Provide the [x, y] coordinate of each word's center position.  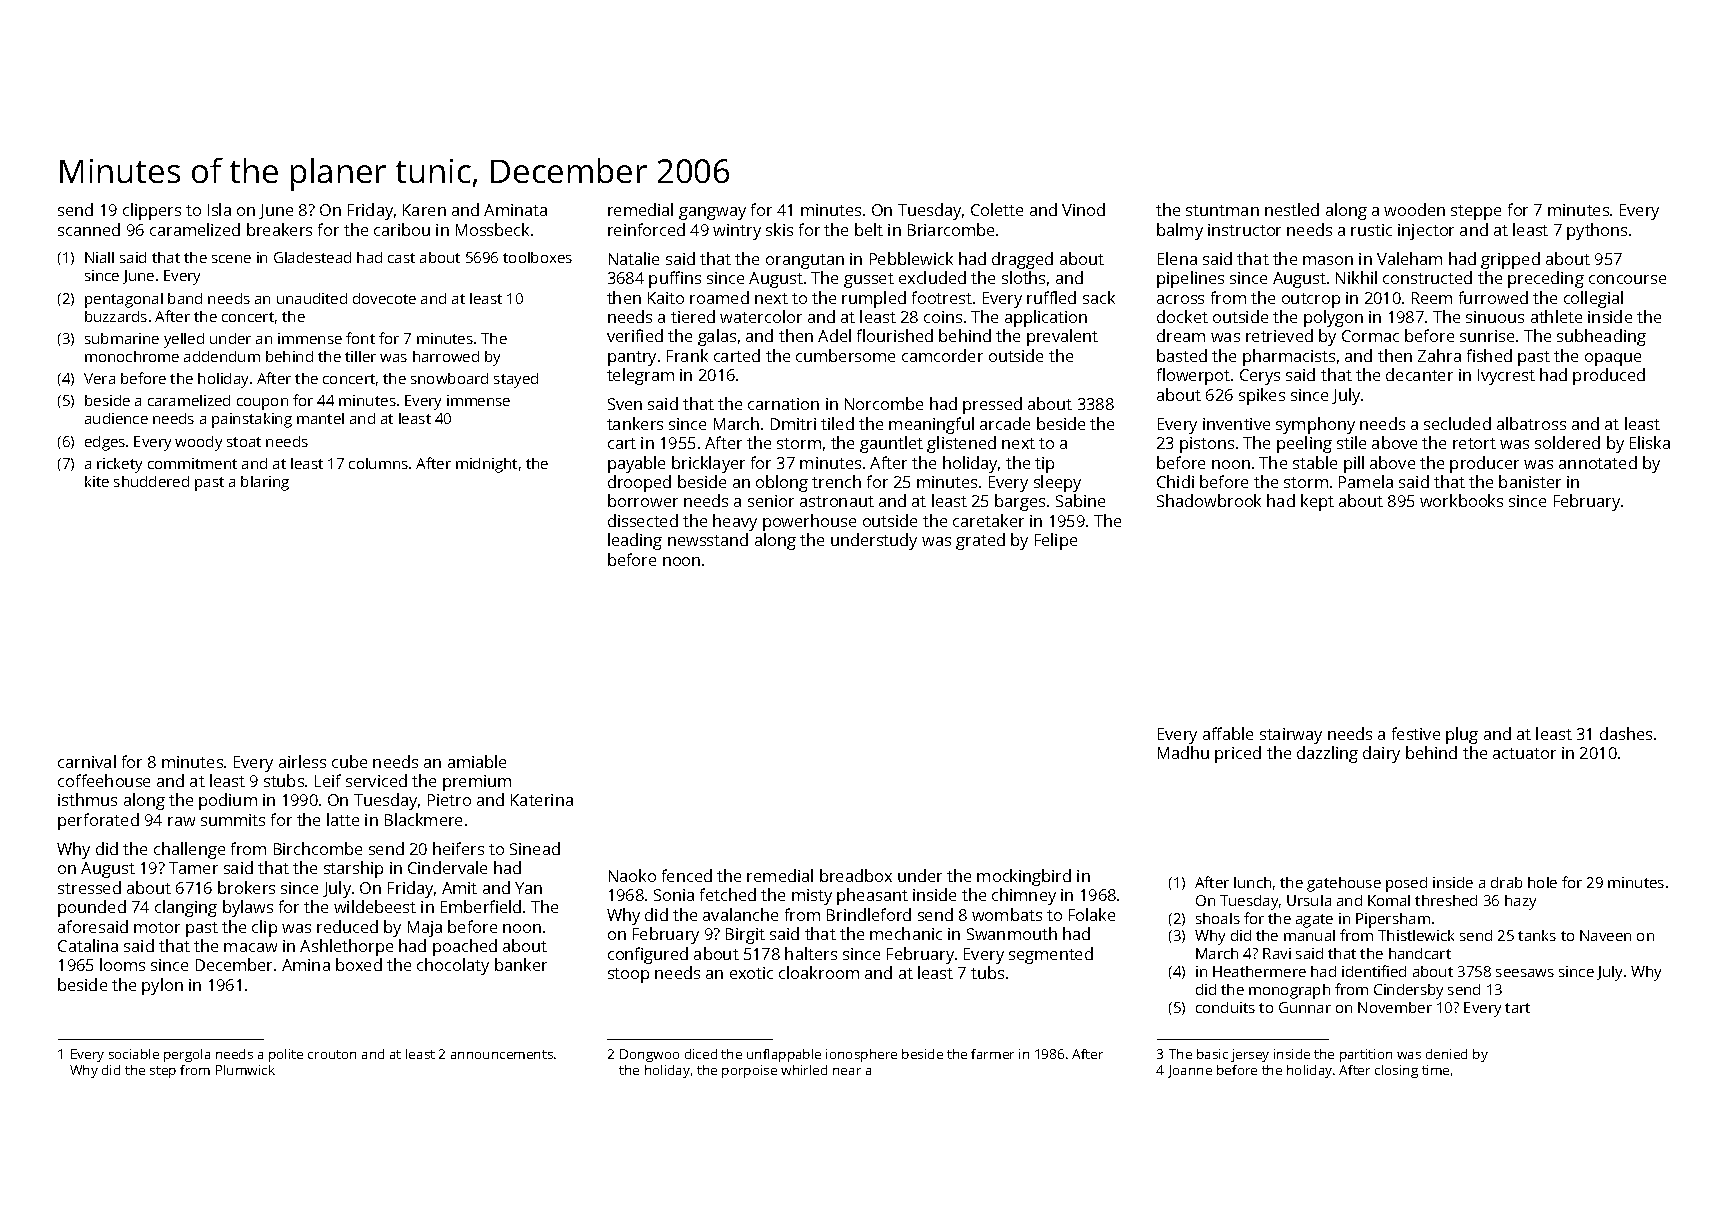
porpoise [749, 1071]
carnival [87, 761]
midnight [486, 465]
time [1435, 1070]
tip [1044, 465]
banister [1530, 481]
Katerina [542, 800]
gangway [712, 213]
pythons [1597, 231]
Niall [99, 257]
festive [1416, 733]
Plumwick [245, 1070]
